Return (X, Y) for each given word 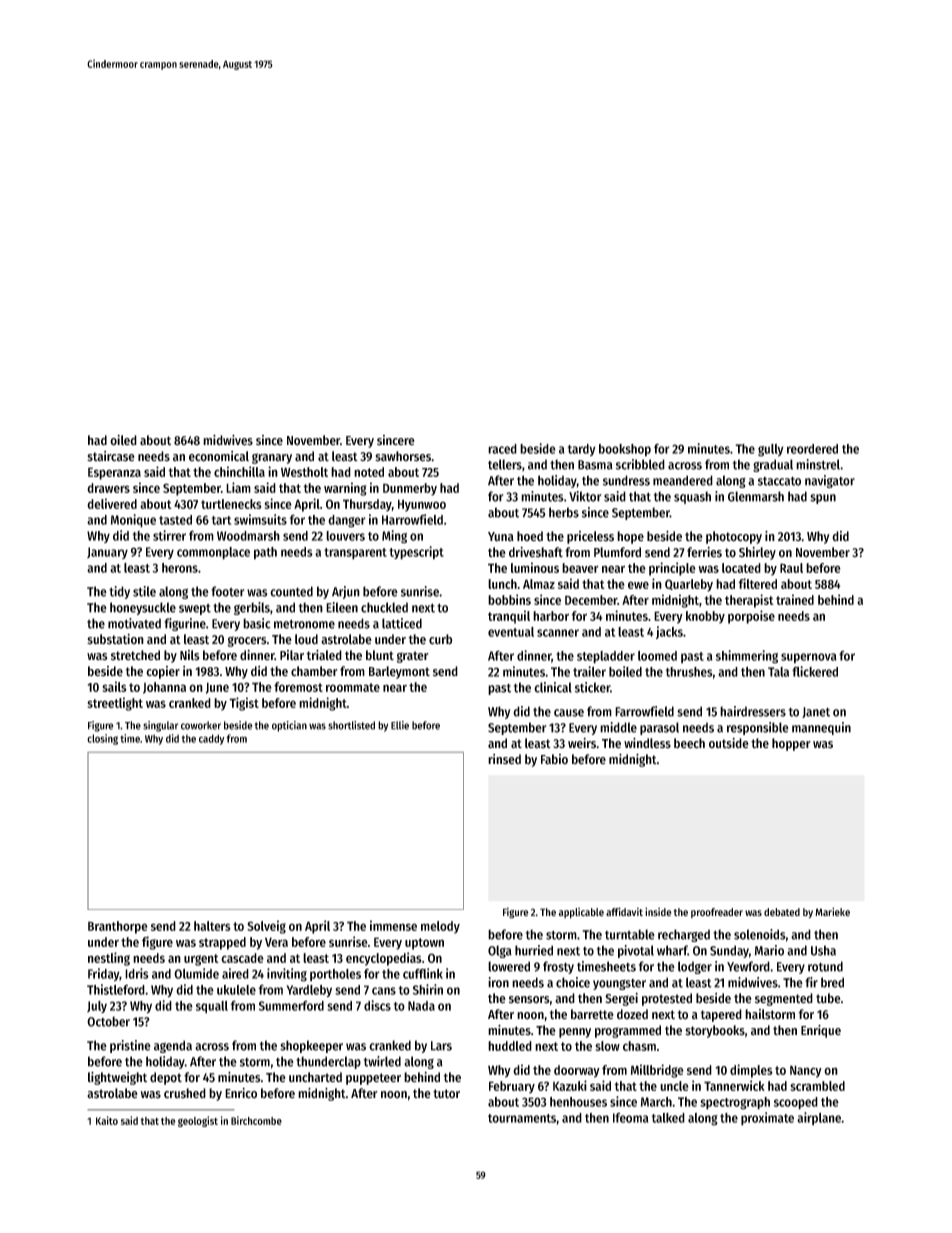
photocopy (734, 537)
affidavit (624, 911)
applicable (581, 913)
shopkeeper (311, 1046)
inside (658, 911)
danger (347, 521)
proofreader (717, 913)
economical (219, 456)
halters (212, 926)
